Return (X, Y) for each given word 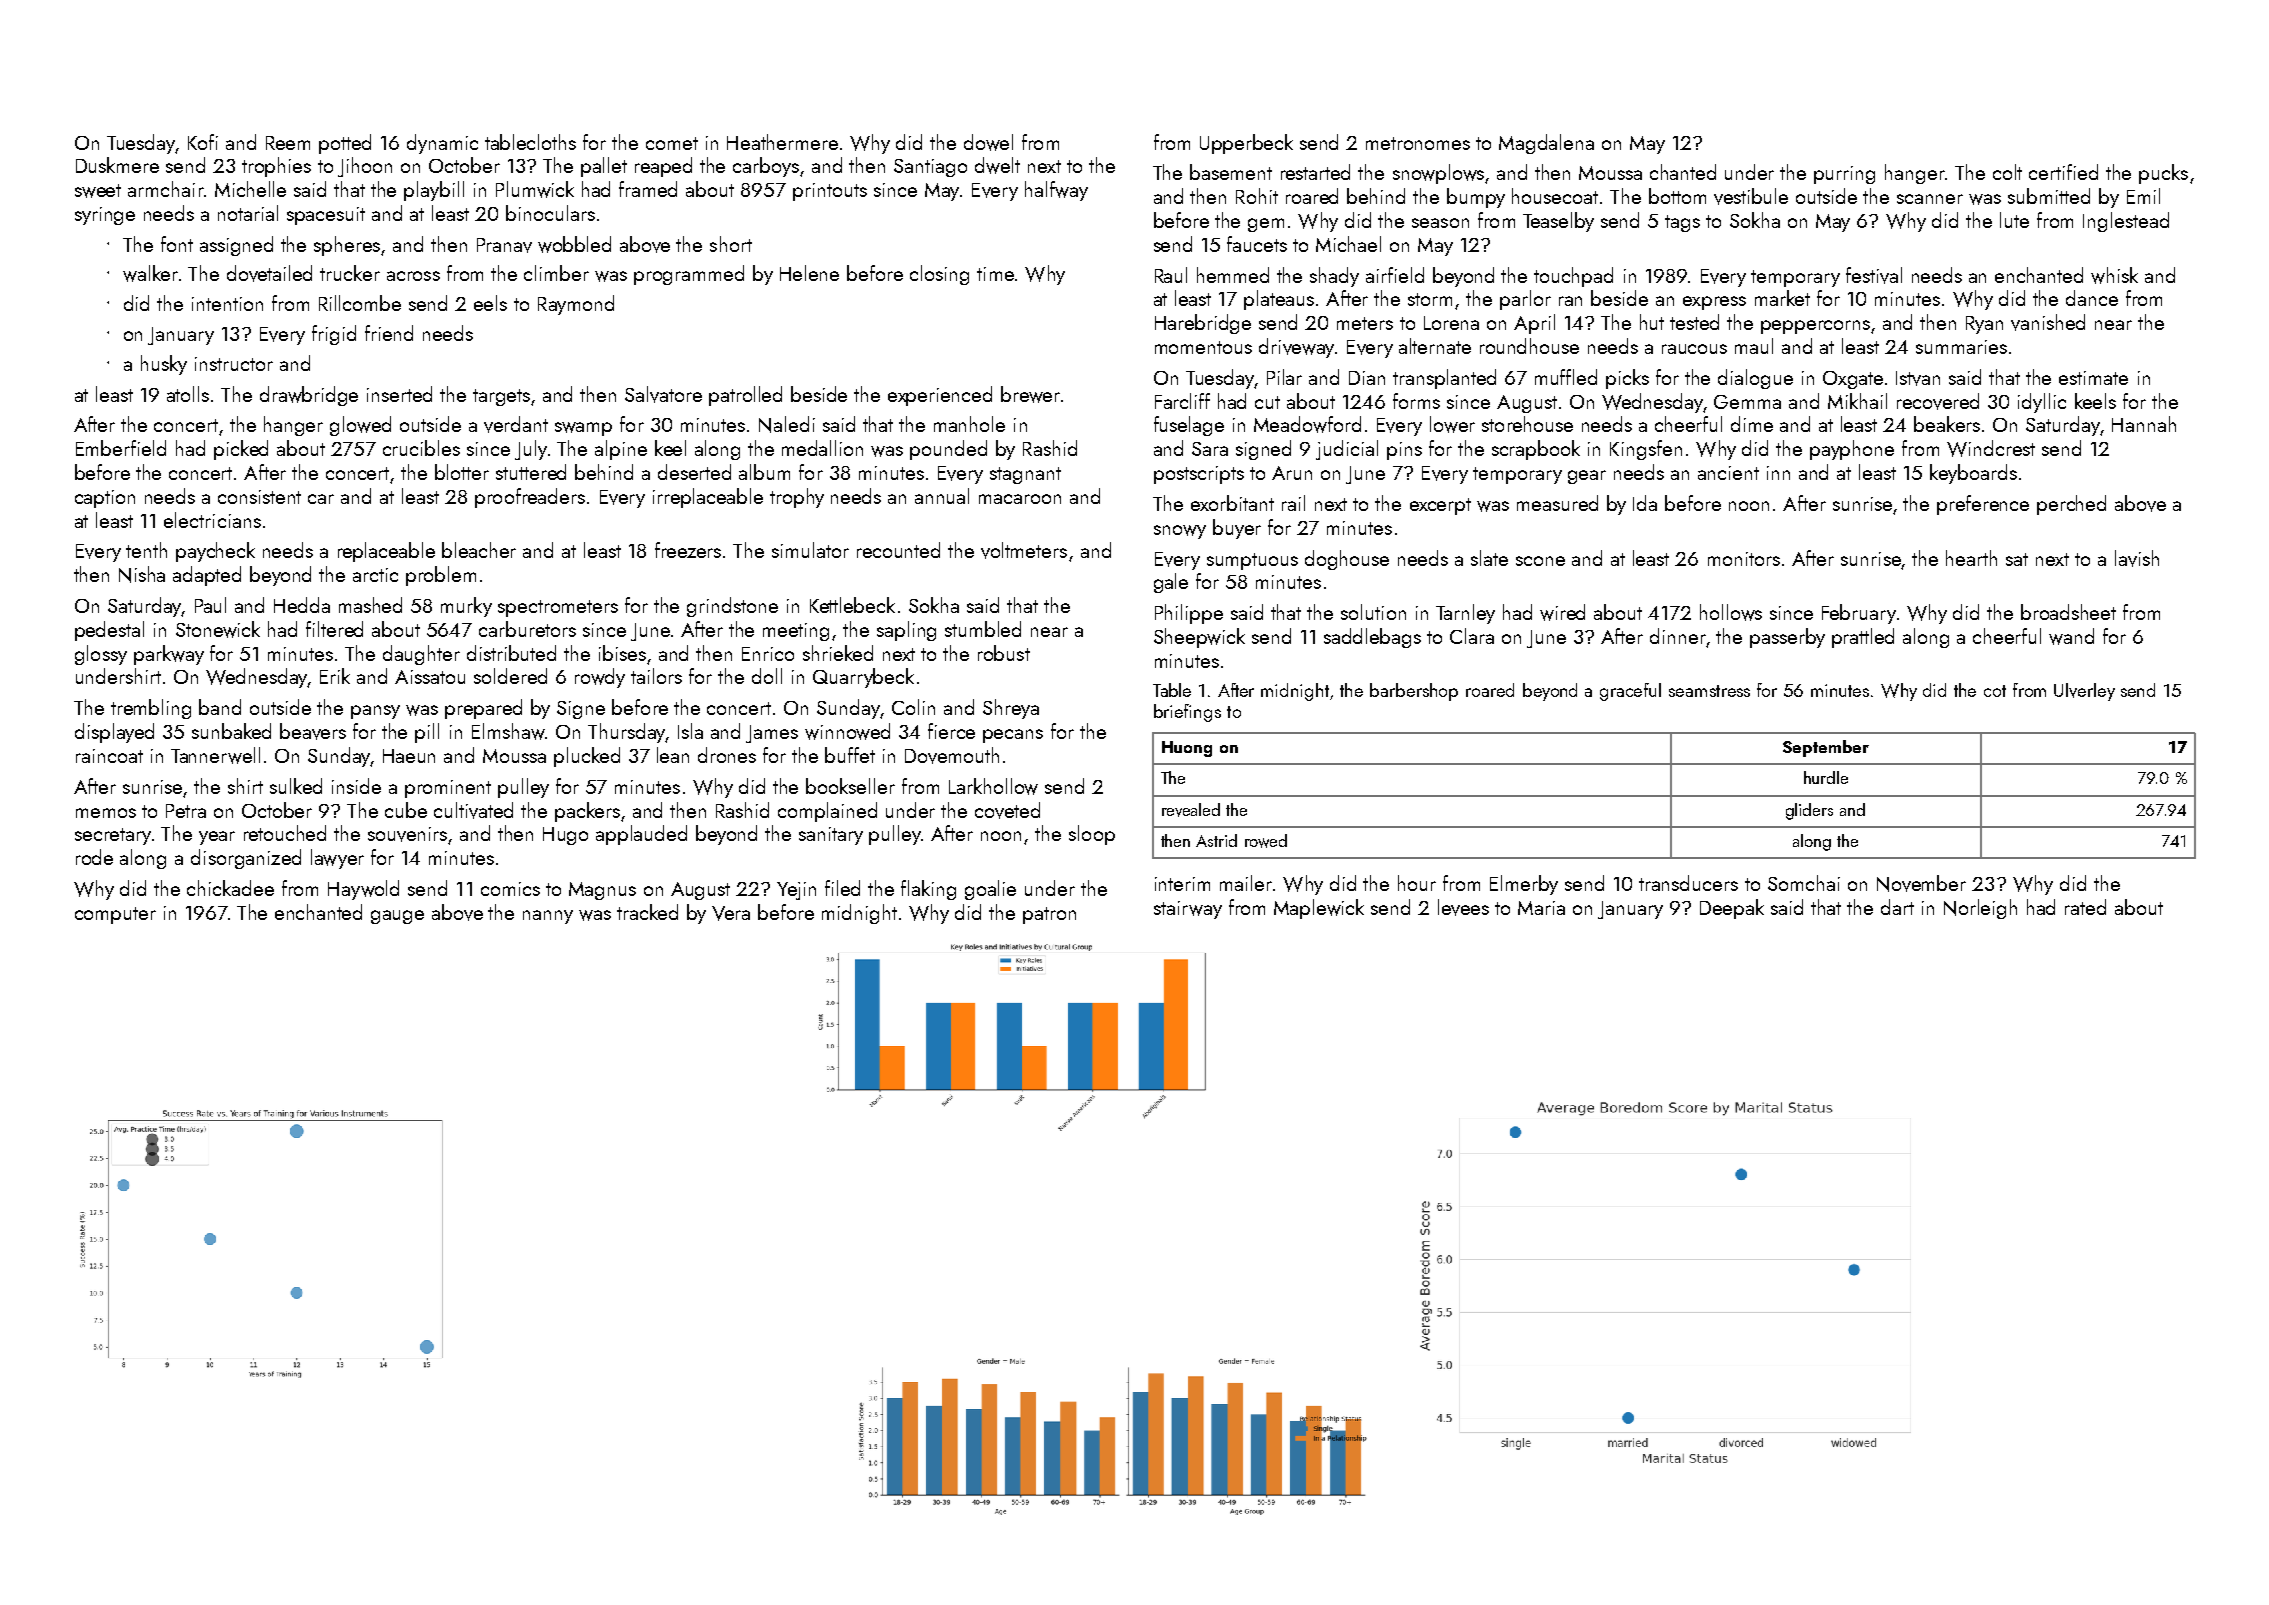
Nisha (142, 574)
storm (1430, 299)
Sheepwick (1199, 638)
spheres (347, 246)
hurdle (1826, 777)
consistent (259, 497)
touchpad (1573, 277)
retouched (285, 833)
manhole (969, 424)
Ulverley (2084, 692)
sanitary (831, 836)
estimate (2093, 378)
